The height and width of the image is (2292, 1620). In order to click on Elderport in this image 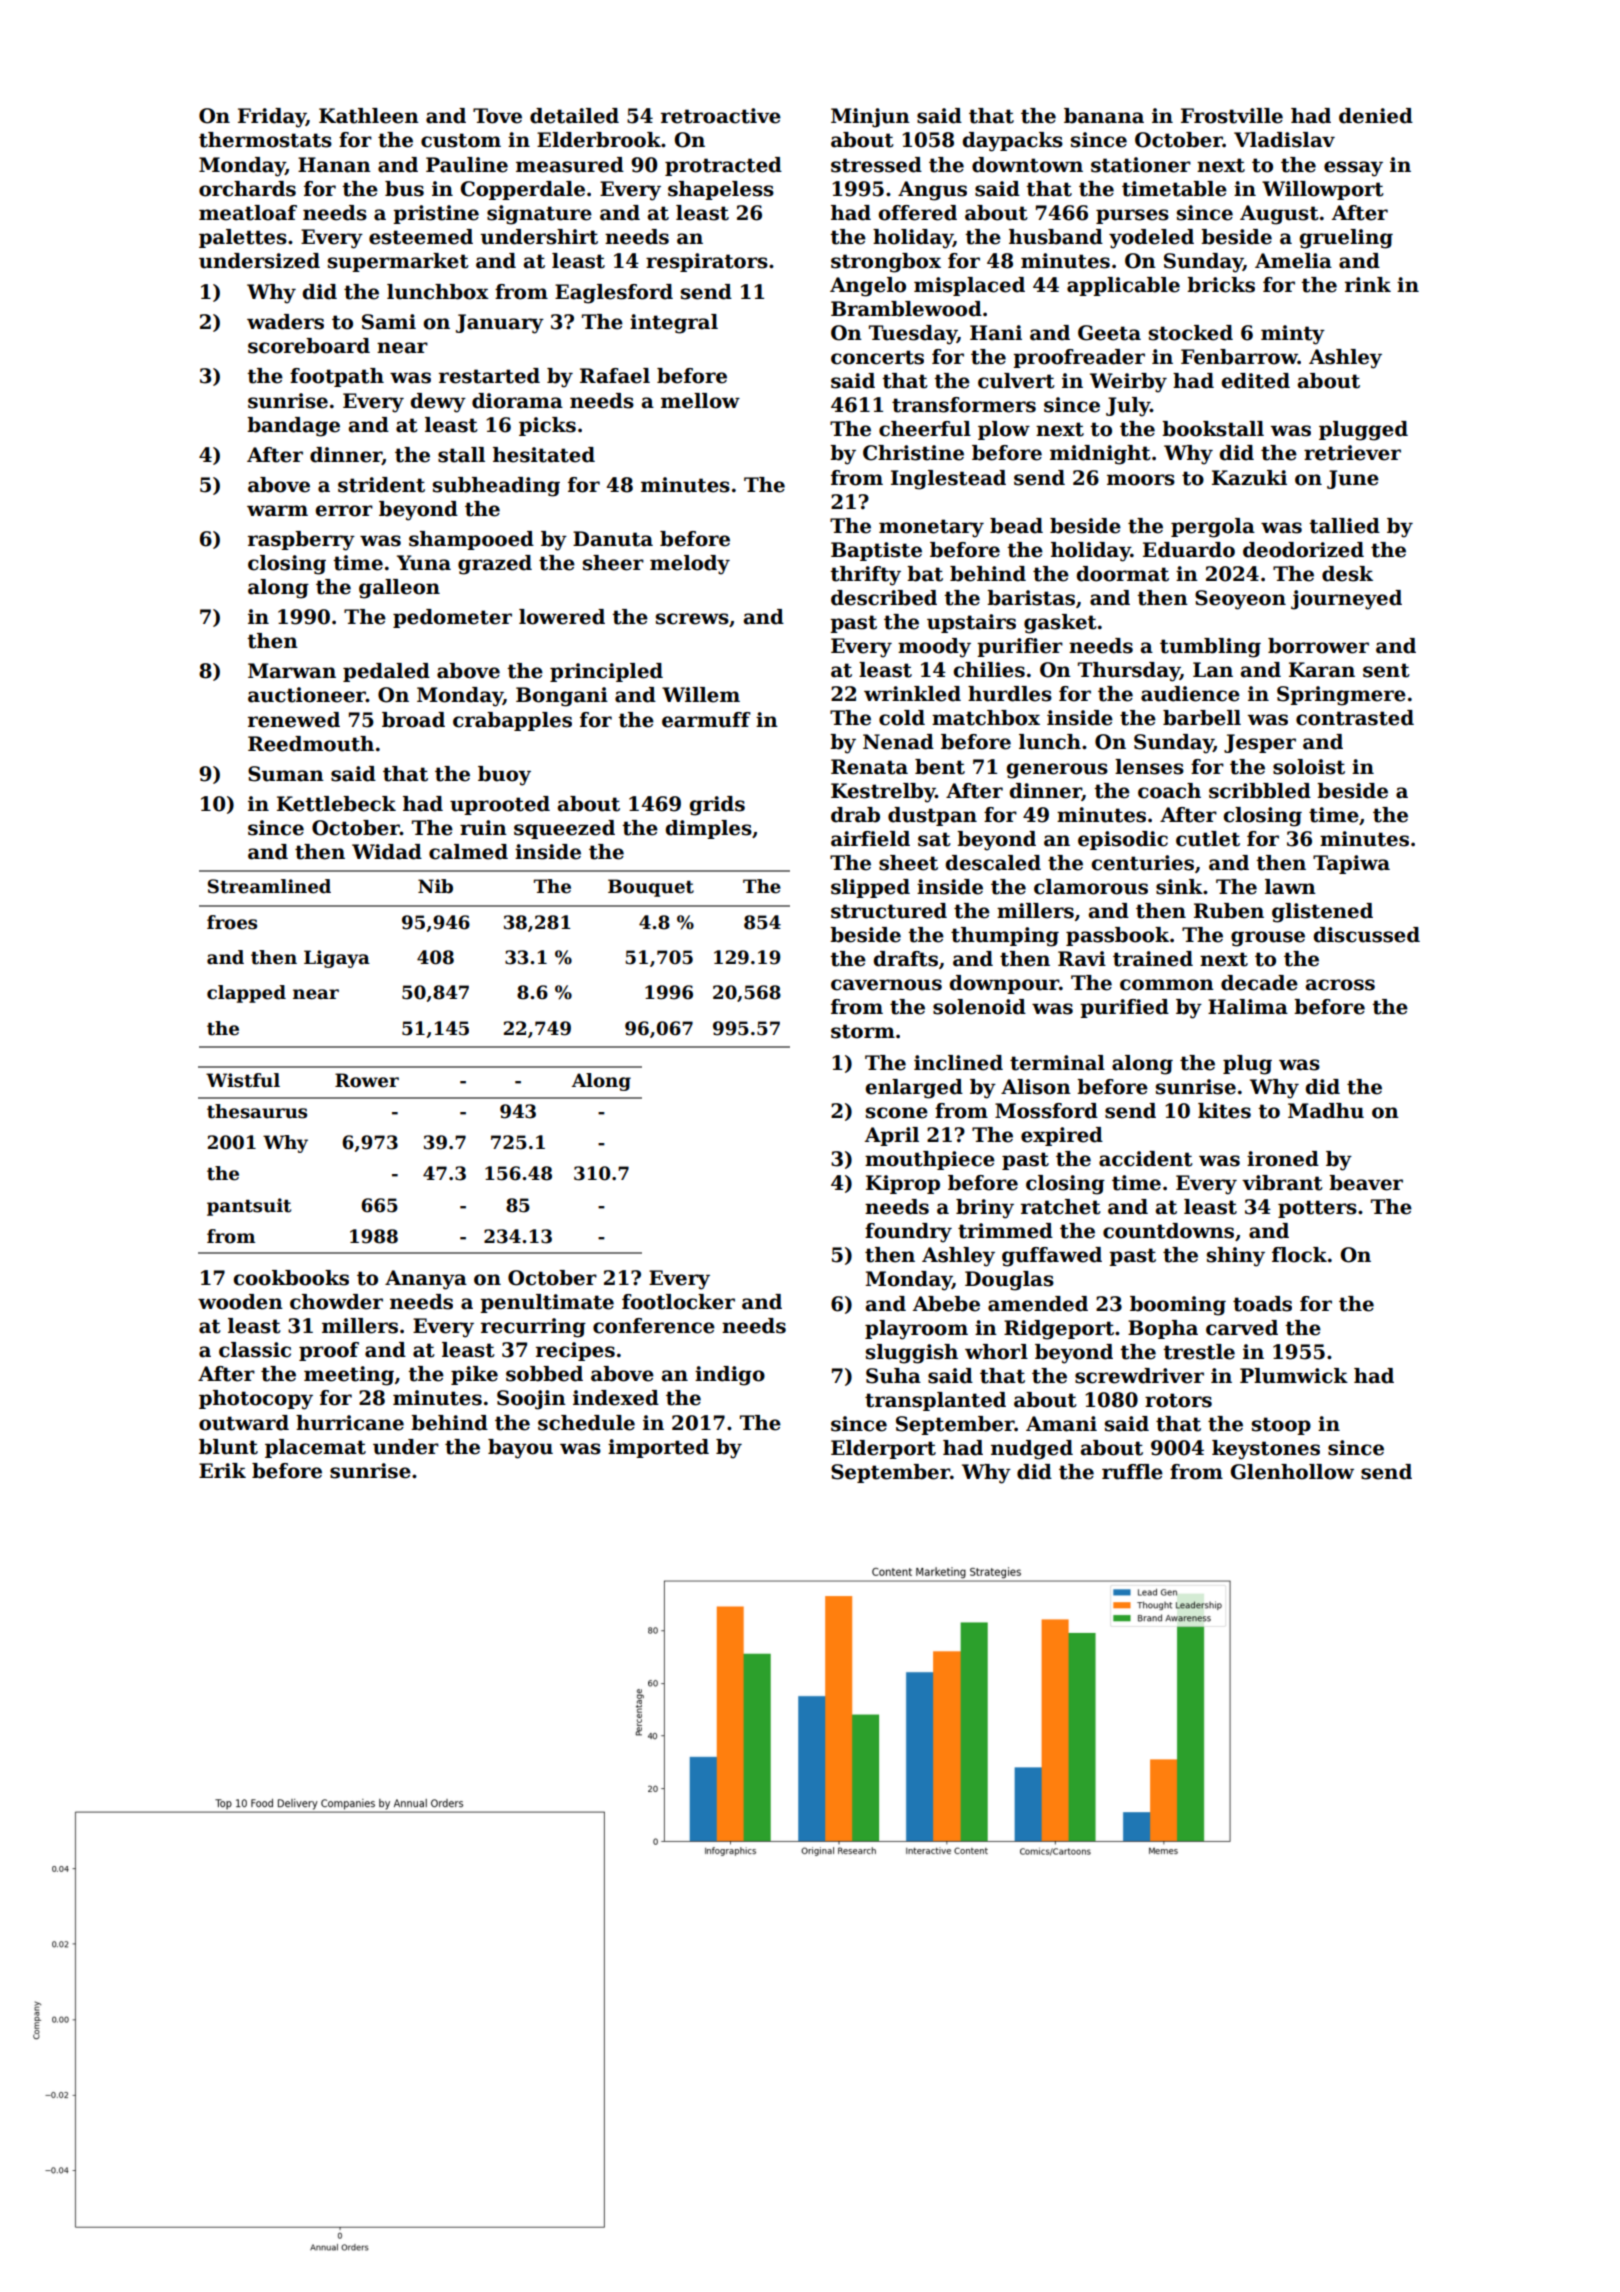, I will do `click(883, 1449)`.
